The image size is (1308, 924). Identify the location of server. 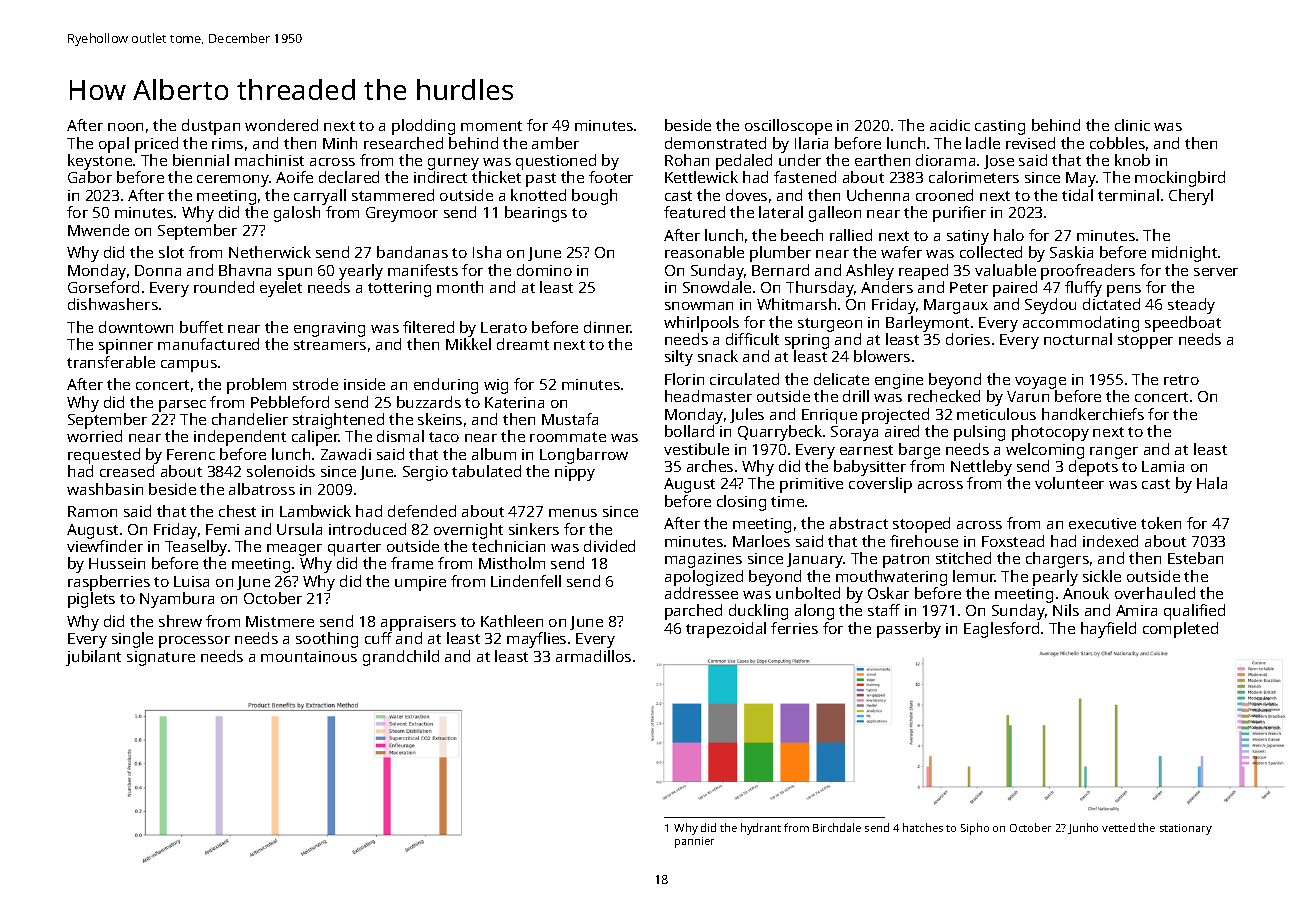
(1216, 272).
